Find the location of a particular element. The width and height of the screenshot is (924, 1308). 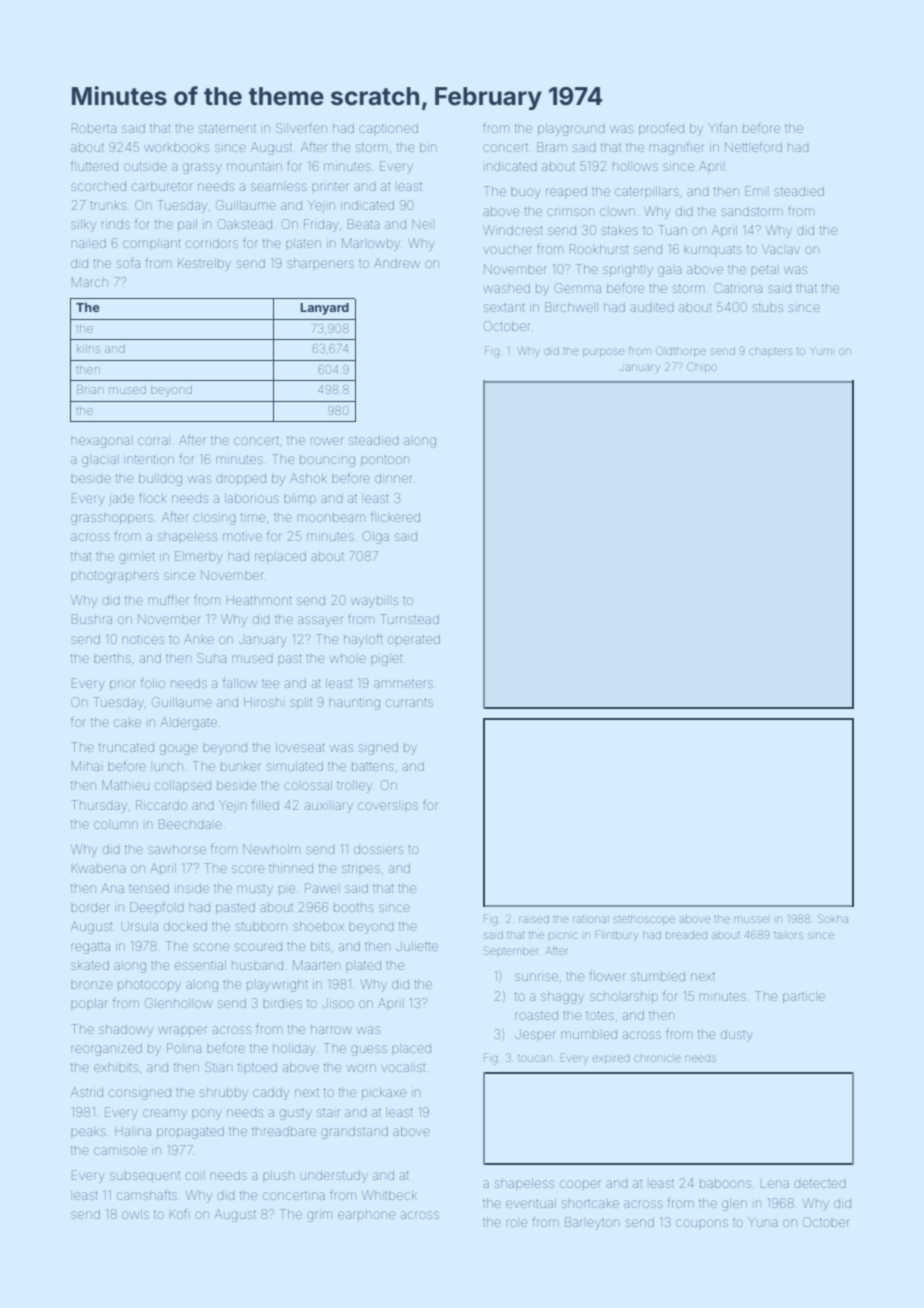

Turnstead is located at coordinates (409, 619).
